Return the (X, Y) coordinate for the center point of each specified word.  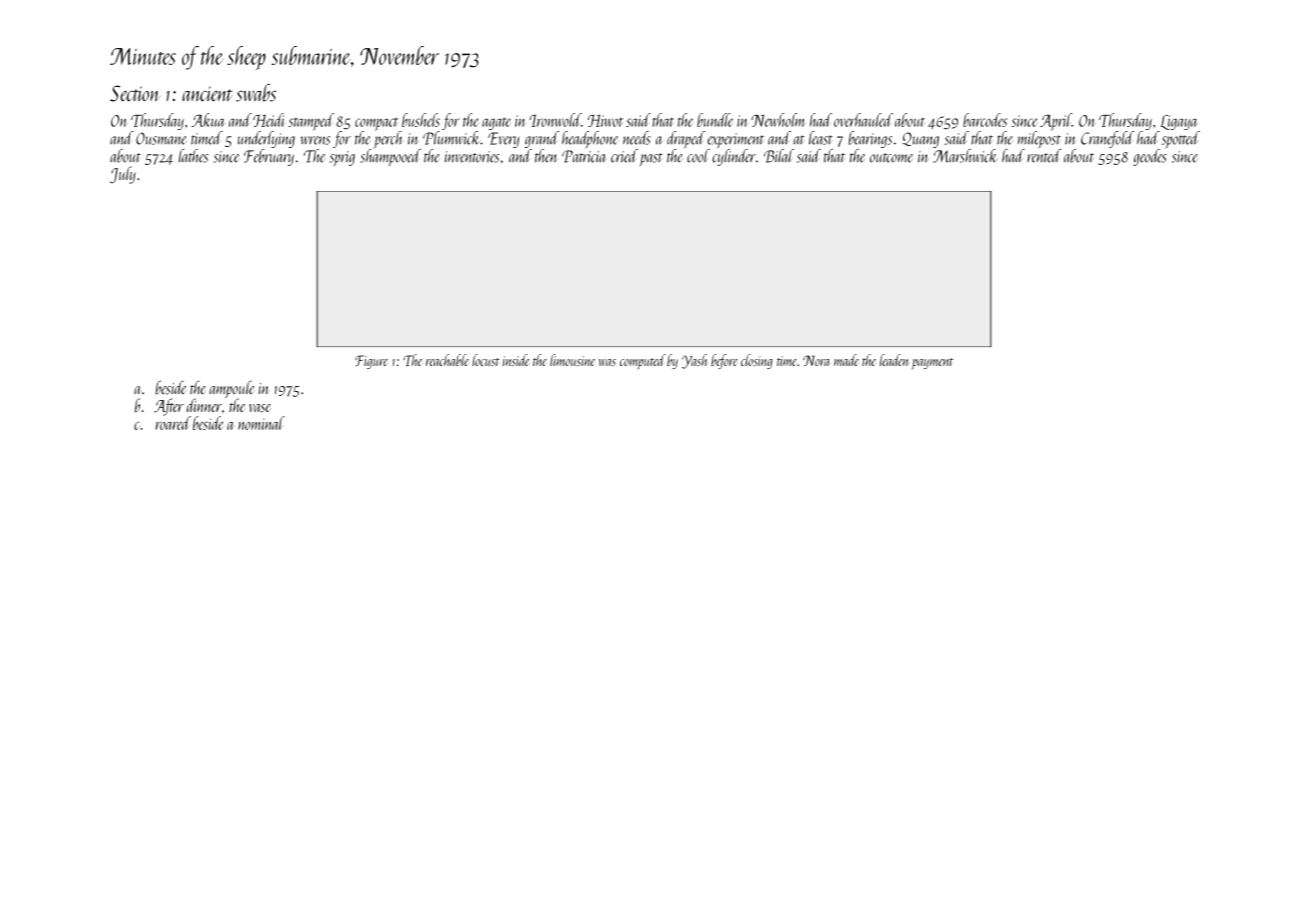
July (123, 175)
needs (637, 138)
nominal (261, 423)
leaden (894, 360)
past (651, 159)
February (269, 157)
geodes (1150, 157)
